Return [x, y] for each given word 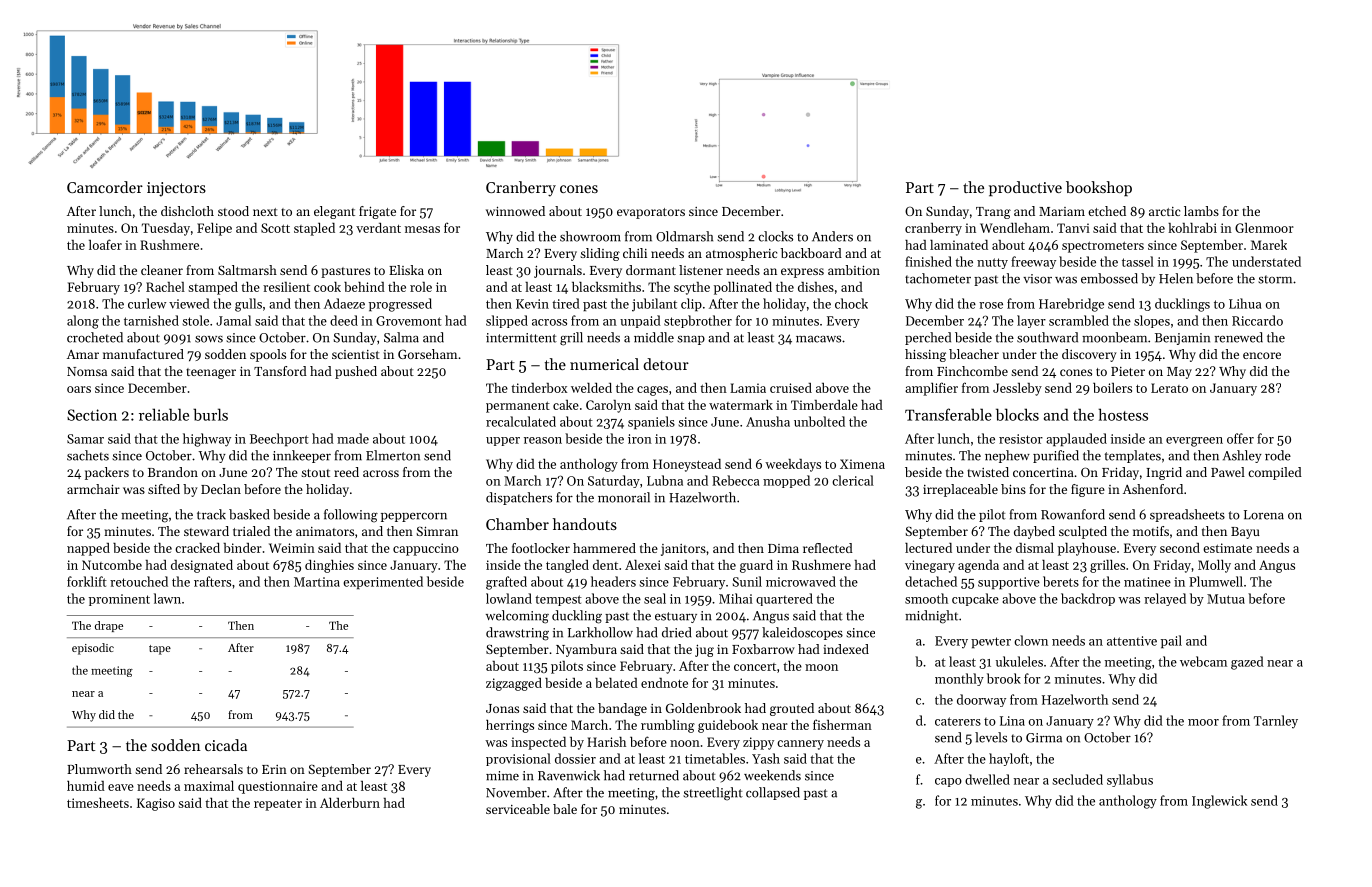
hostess [1123, 414]
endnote [664, 683]
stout [315, 473]
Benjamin [1182, 339]
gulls [248, 305]
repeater [278, 805]
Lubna [665, 480]
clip [691, 304]
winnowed [515, 211]
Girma [1044, 738]
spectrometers [1103, 247]
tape [160, 650]
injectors [176, 189]
